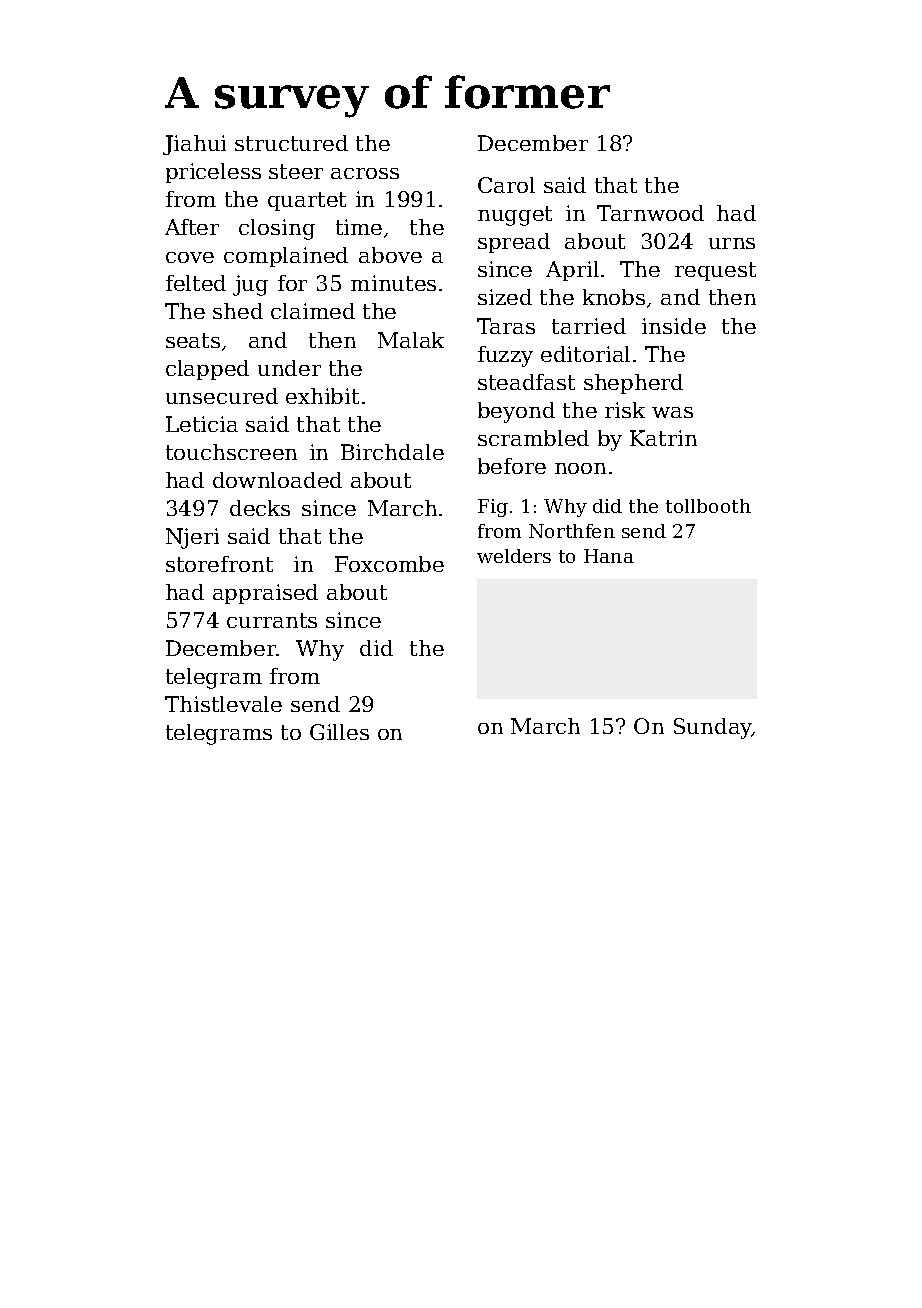 This screenshot has height=1308, width=922. Describe the element at coordinates (291, 143) in the screenshot. I see `structured` at that location.
